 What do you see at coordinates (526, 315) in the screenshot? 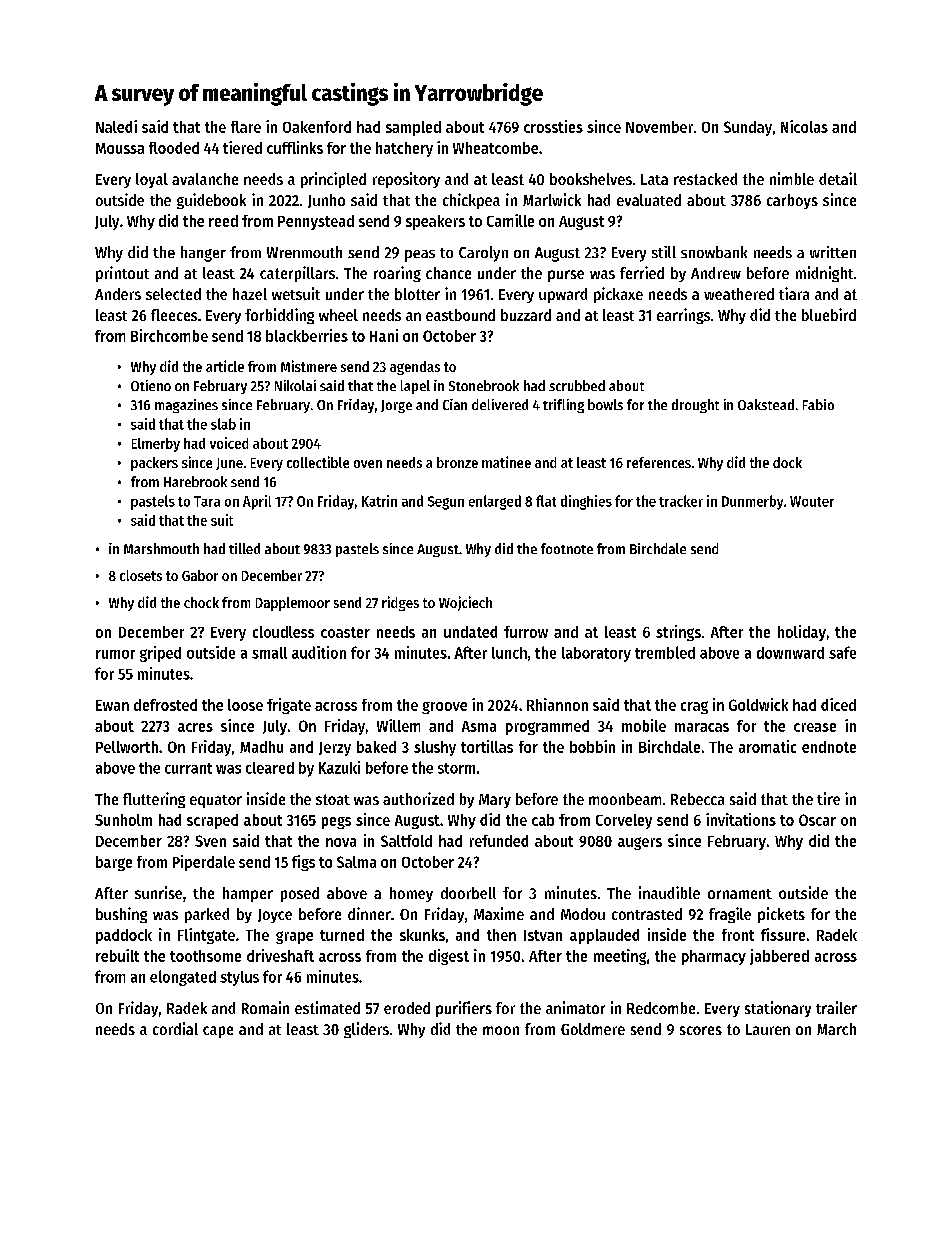
I see `buzzard` at bounding box center [526, 315].
